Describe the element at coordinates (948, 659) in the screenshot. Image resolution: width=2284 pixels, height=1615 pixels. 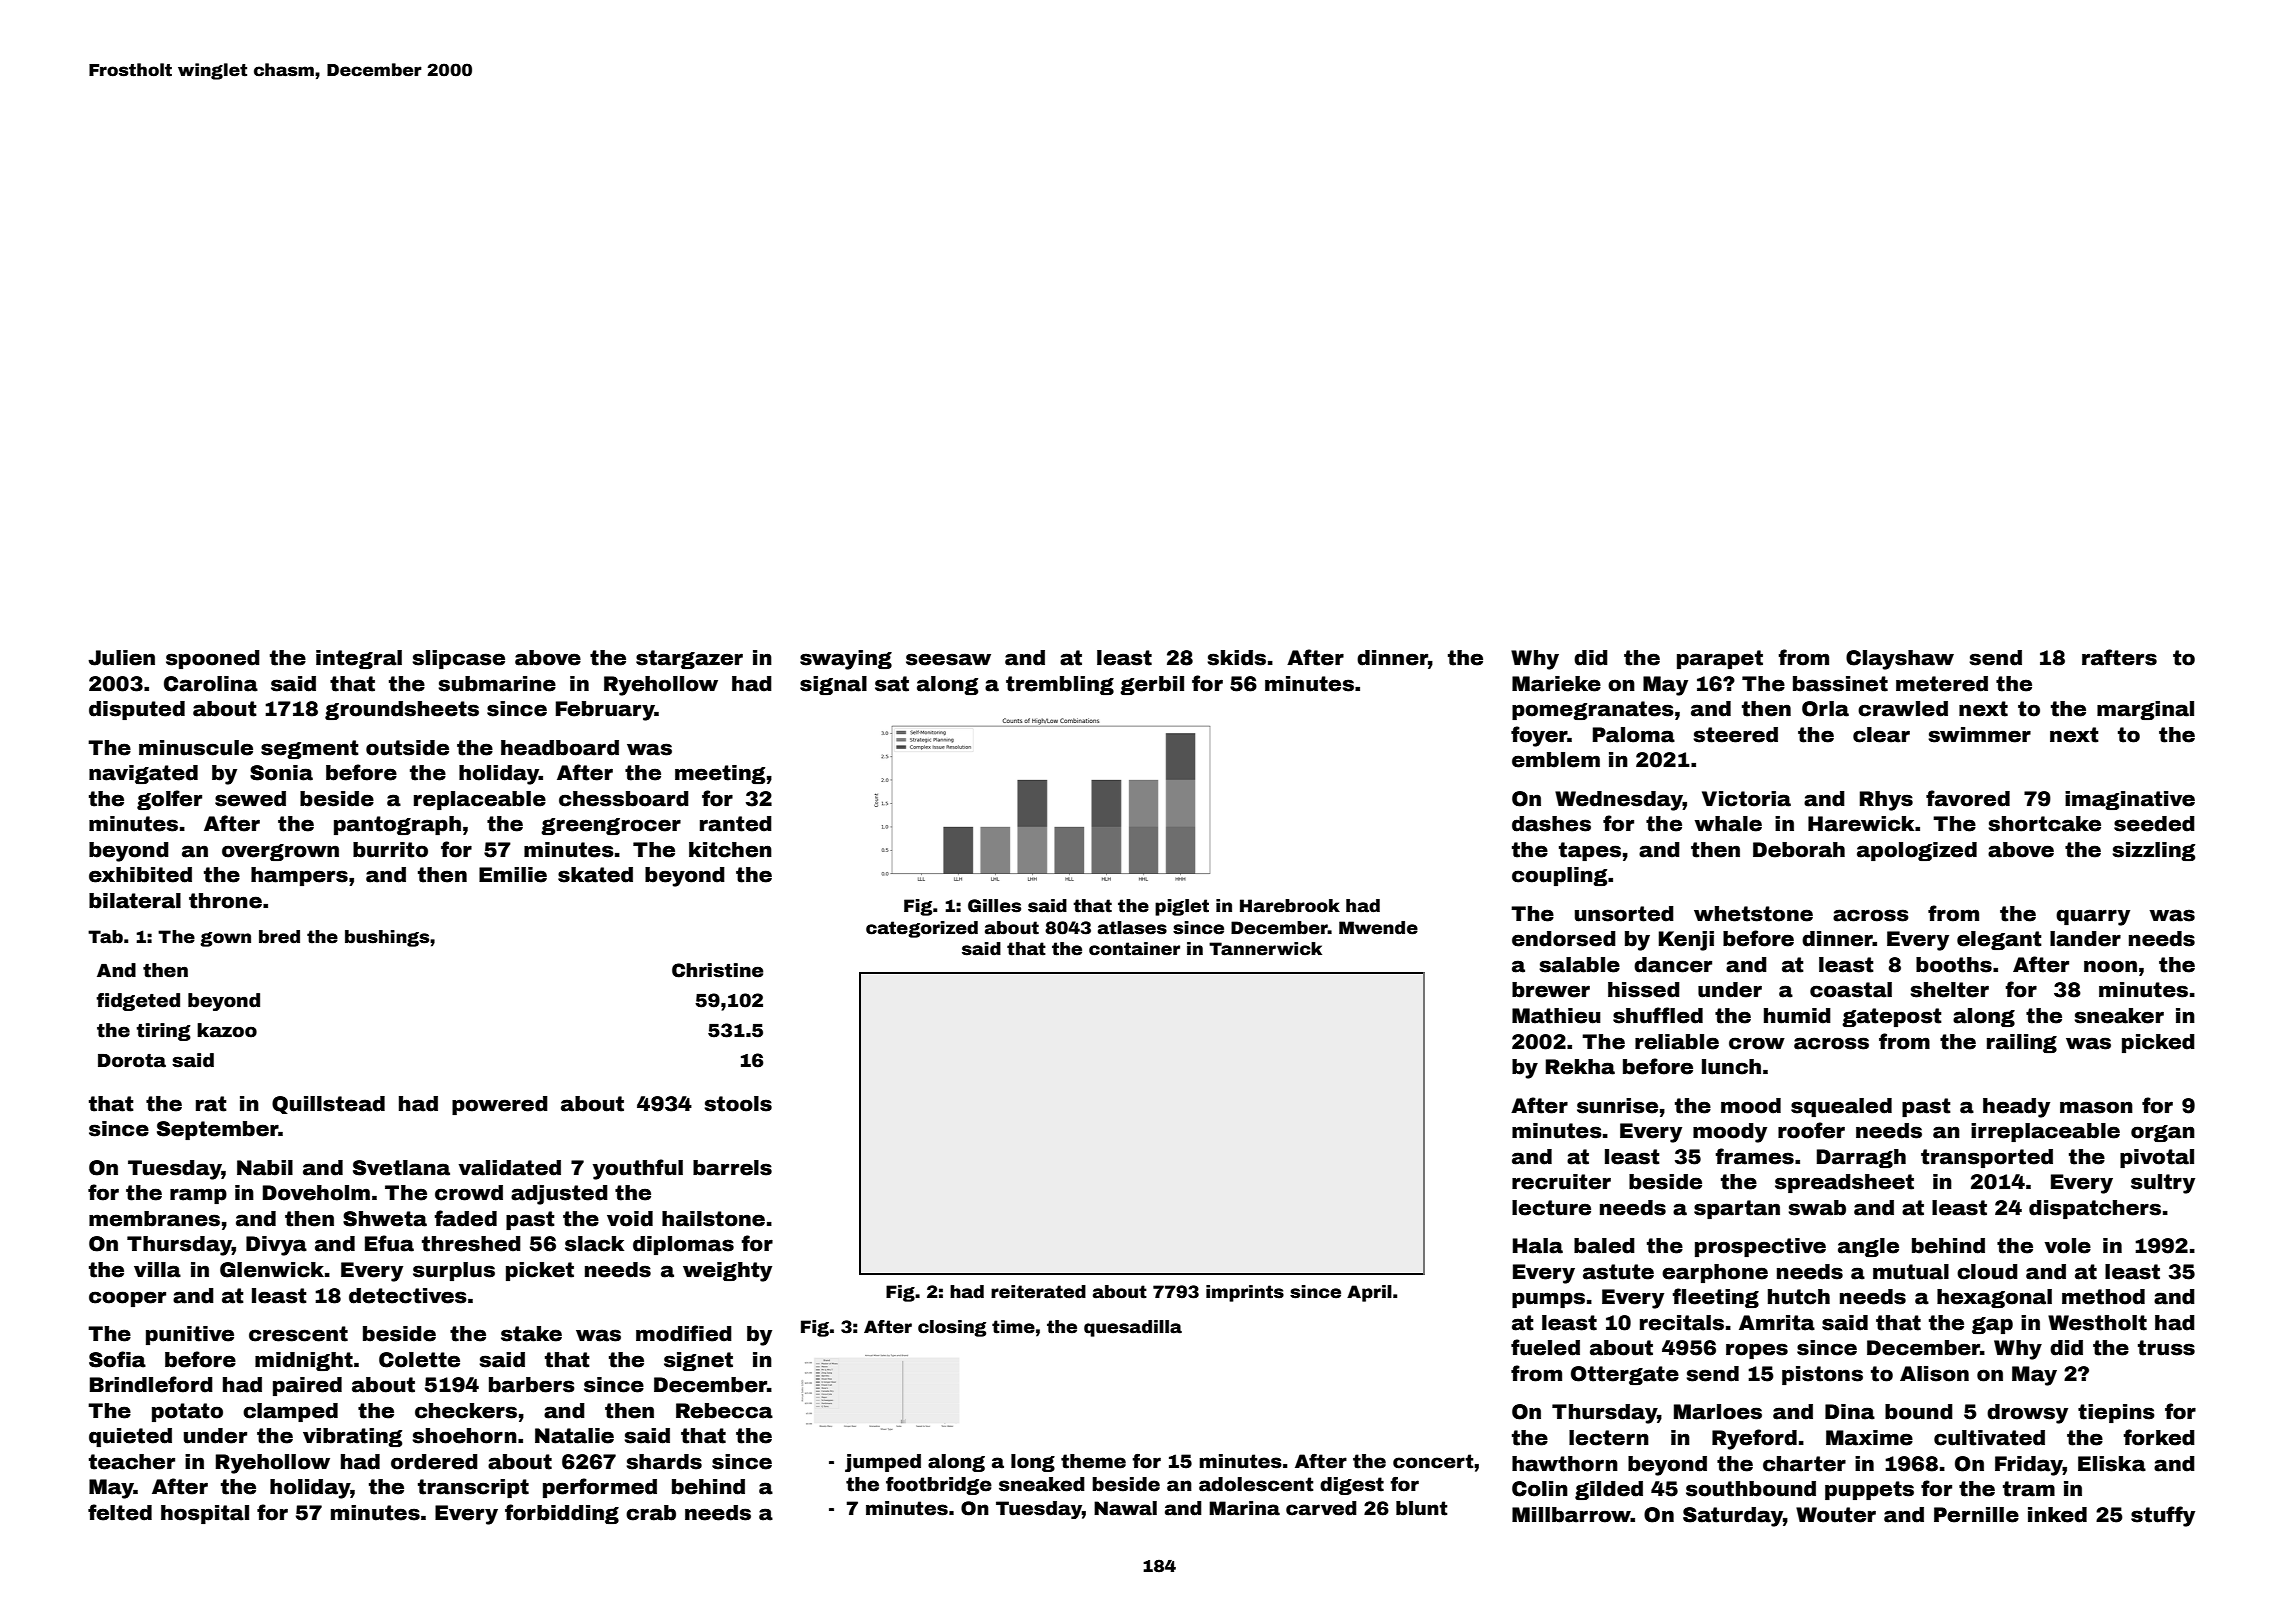
I see `seesaw` at that location.
